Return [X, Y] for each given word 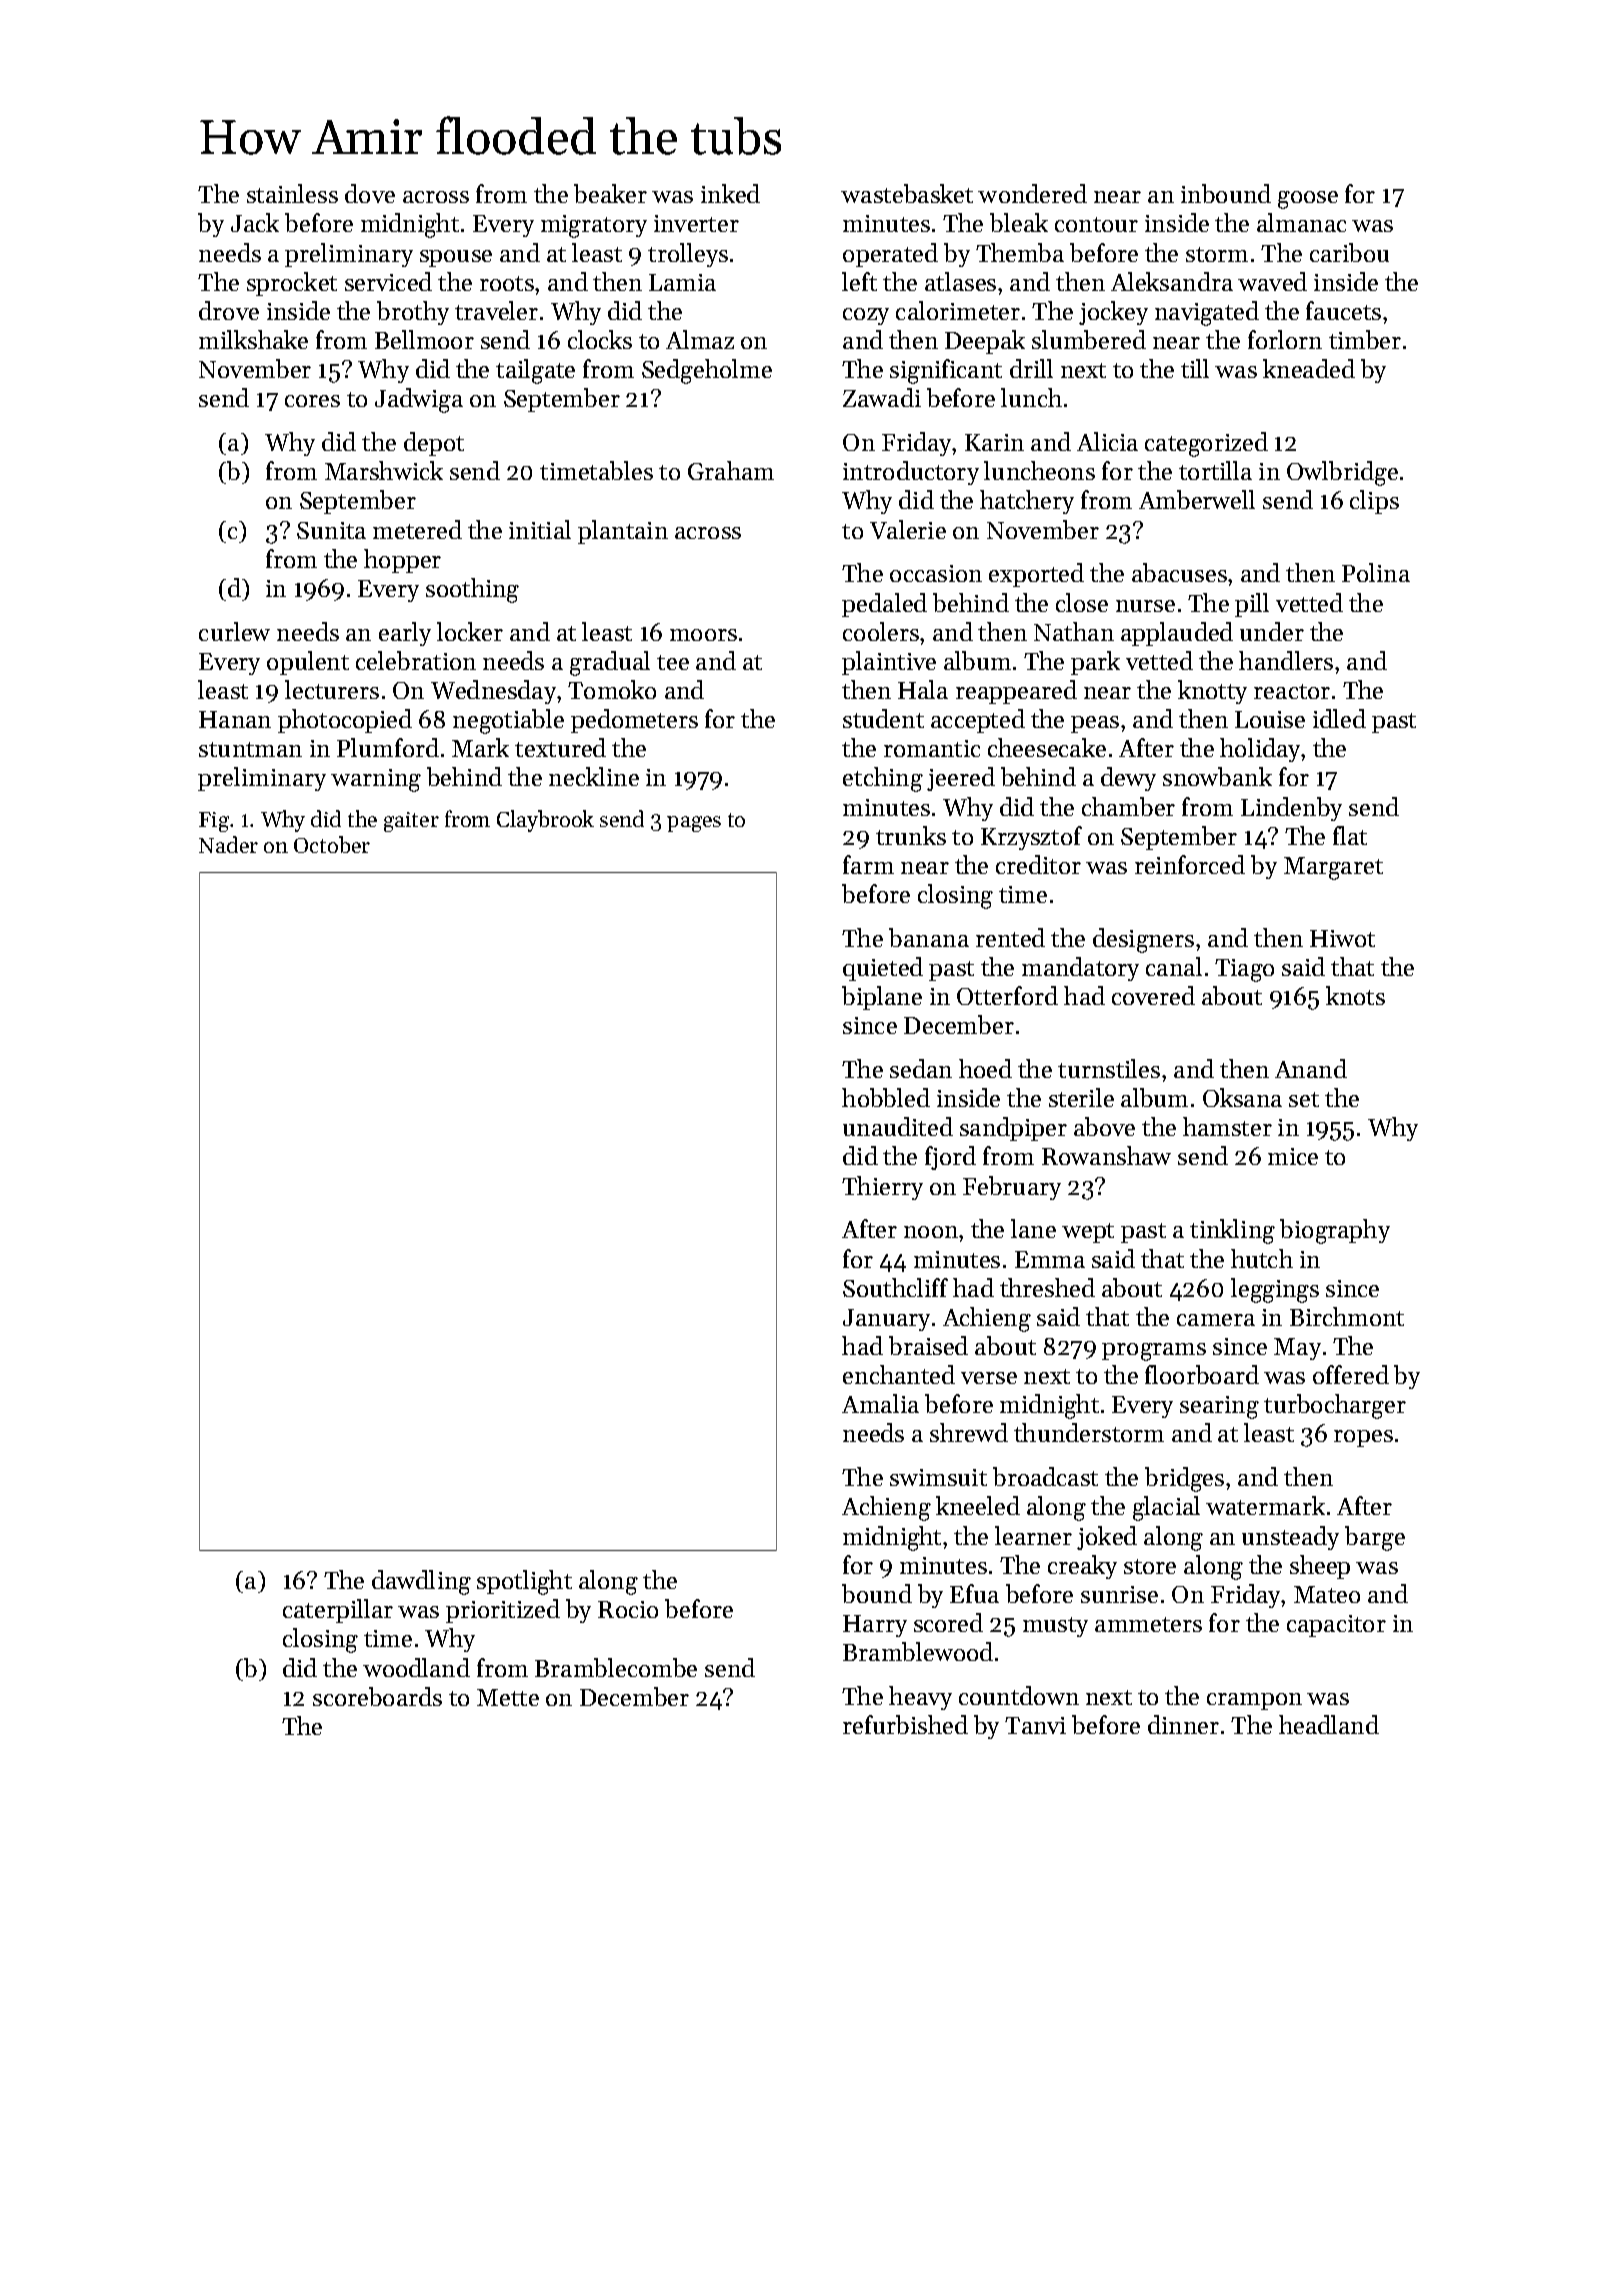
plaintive [889, 663]
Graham [731, 470]
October [332, 844]
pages [694, 824]
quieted [883, 969]
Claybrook [545, 821]
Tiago [1244, 970]
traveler [496, 310]
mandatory [1080, 969]
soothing [472, 590]
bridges [1184, 1479]
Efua [974, 1593]
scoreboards [377, 1696]
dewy [1128, 779]
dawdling [421, 1582]
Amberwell [1197, 499]
